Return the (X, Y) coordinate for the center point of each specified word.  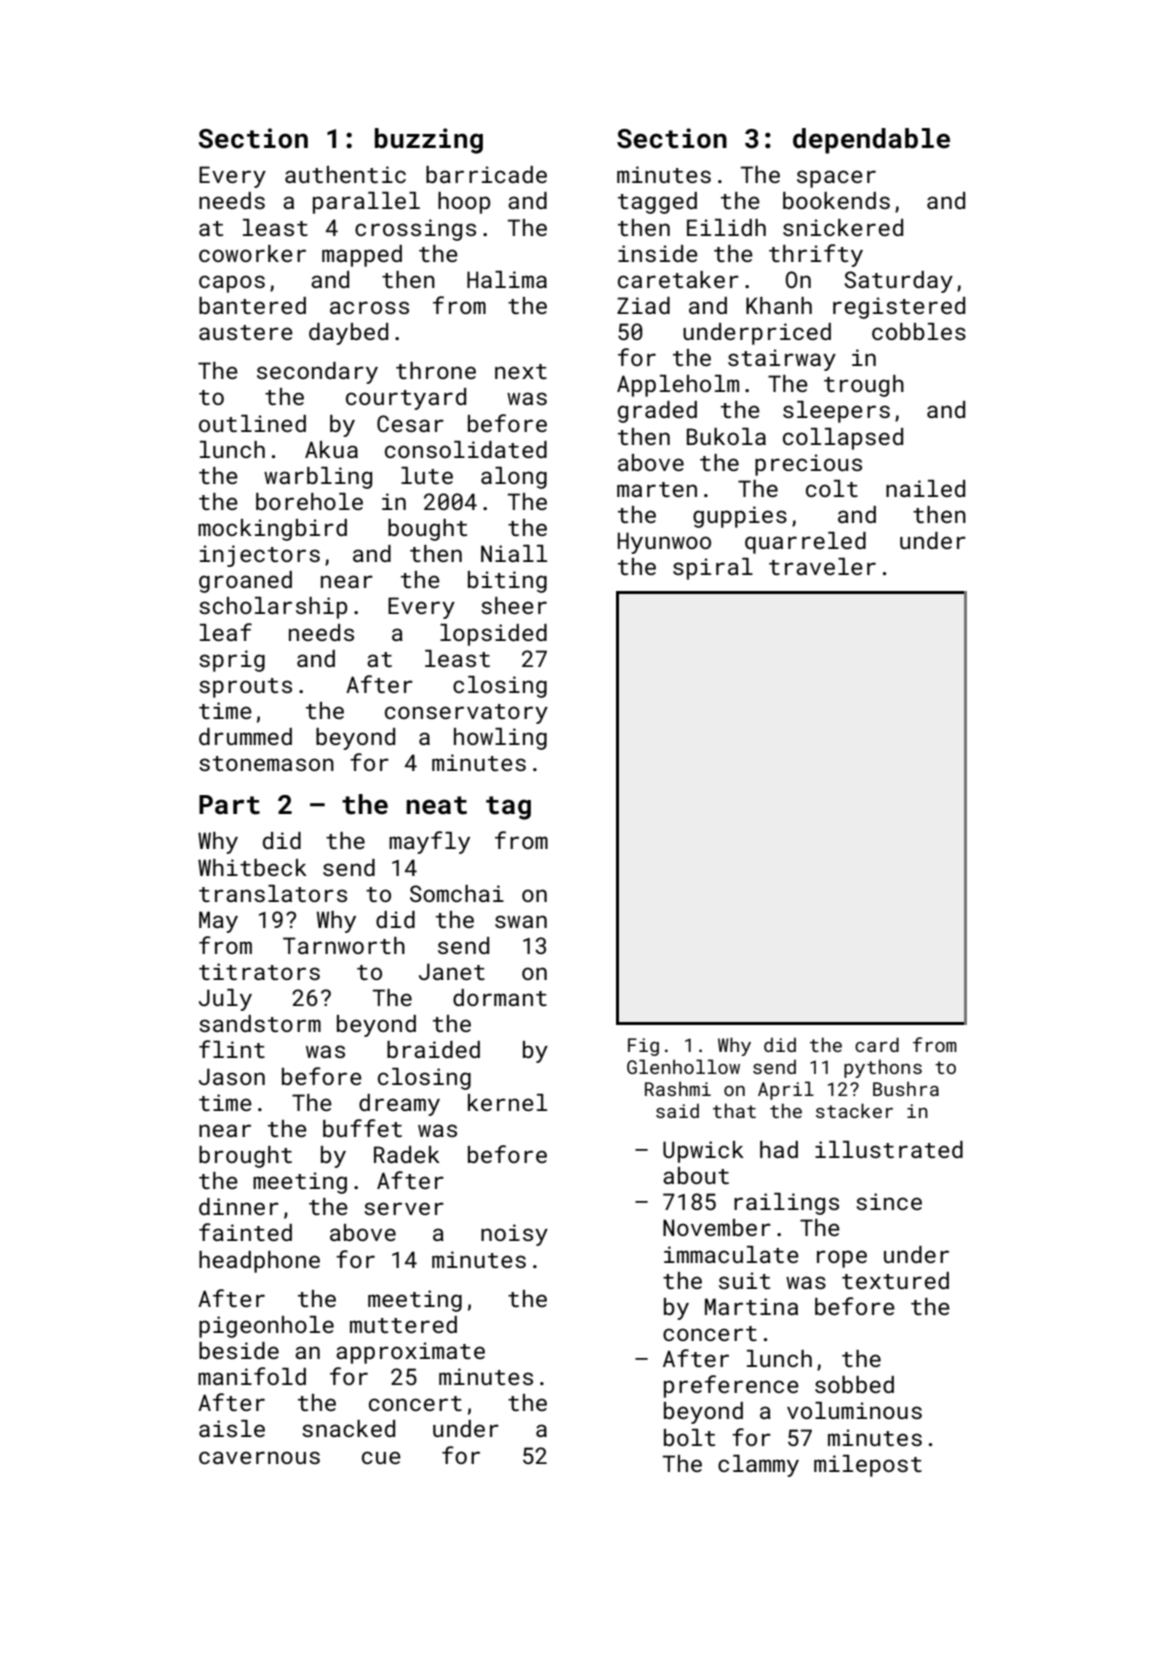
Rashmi (678, 1088)
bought (427, 530)
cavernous (259, 1457)
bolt (689, 1437)
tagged (657, 203)
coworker (252, 253)
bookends (836, 200)
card (877, 1044)
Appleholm (678, 386)
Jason (232, 1076)
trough (864, 386)
